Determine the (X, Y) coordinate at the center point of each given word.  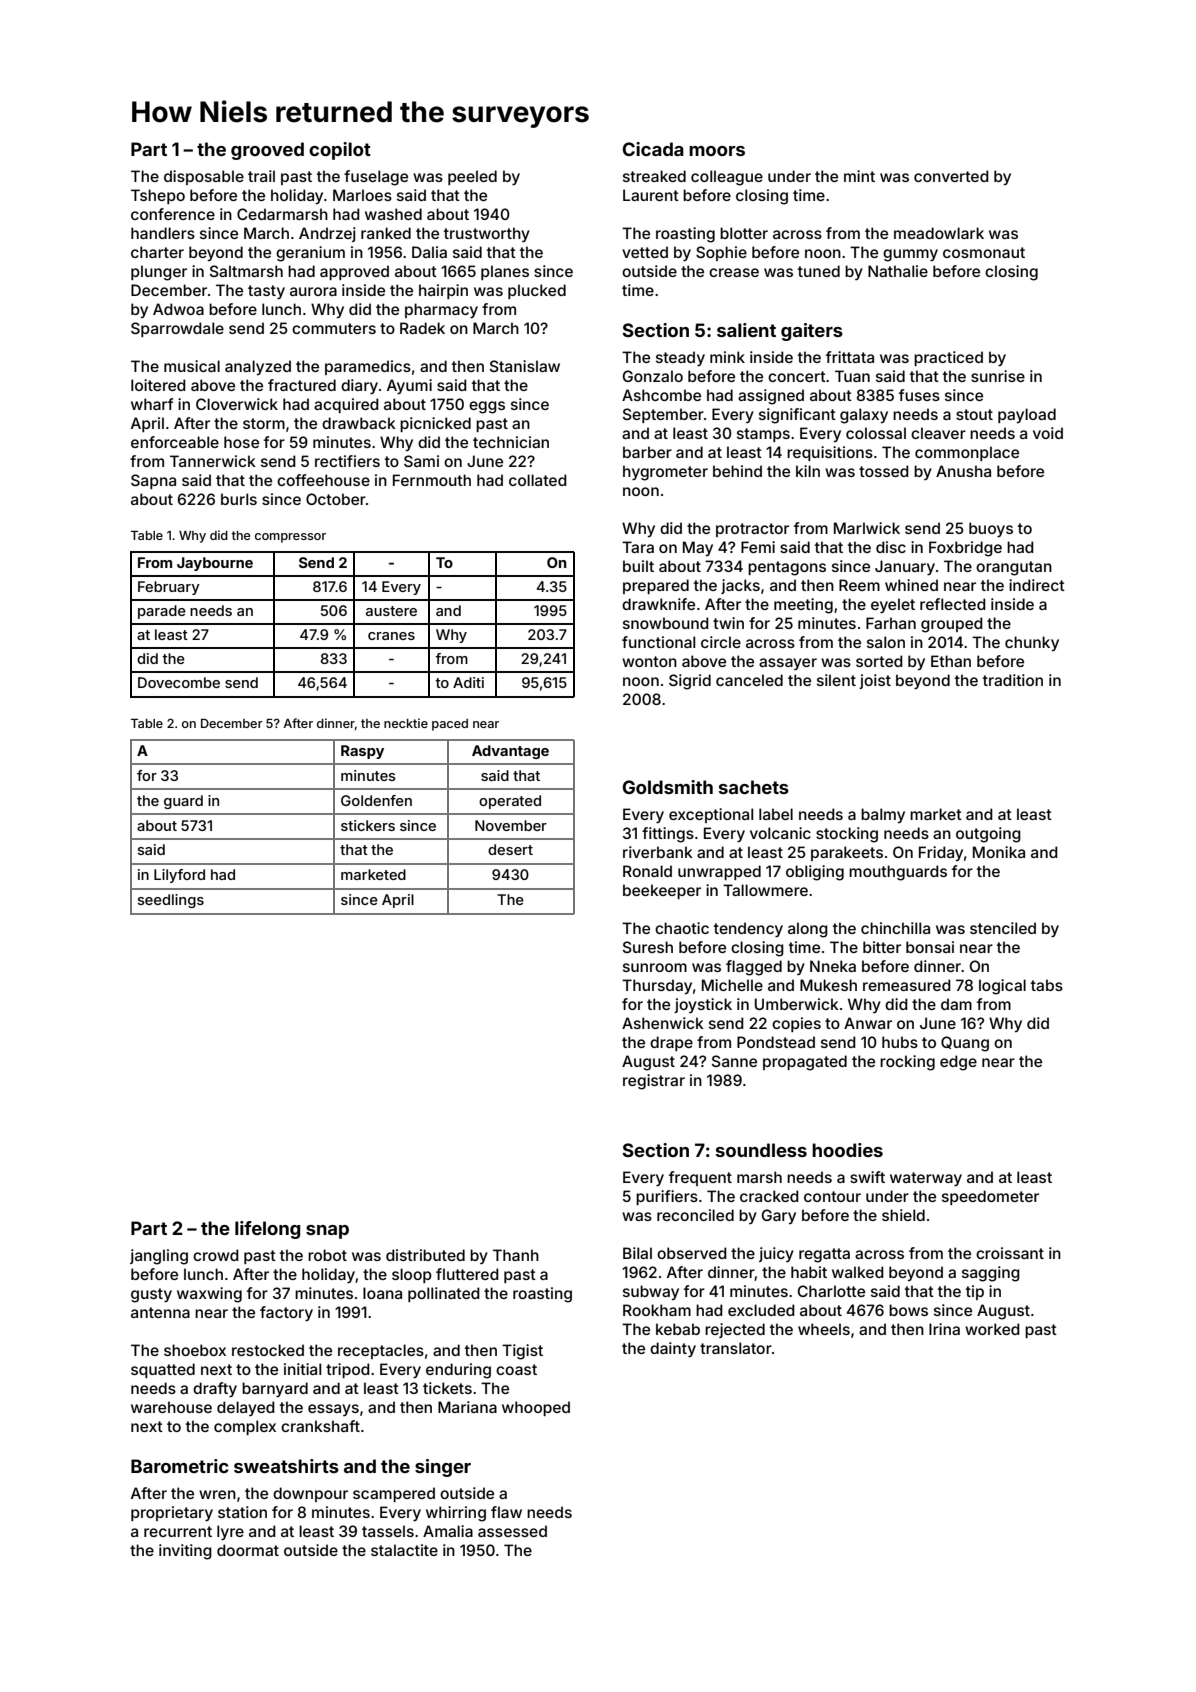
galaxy (864, 416)
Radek (422, 328)
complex (245, 1427)
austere (391, 611)
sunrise (998, 376)
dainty (673, 1349)
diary (359, 386)
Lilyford (179, 876)
